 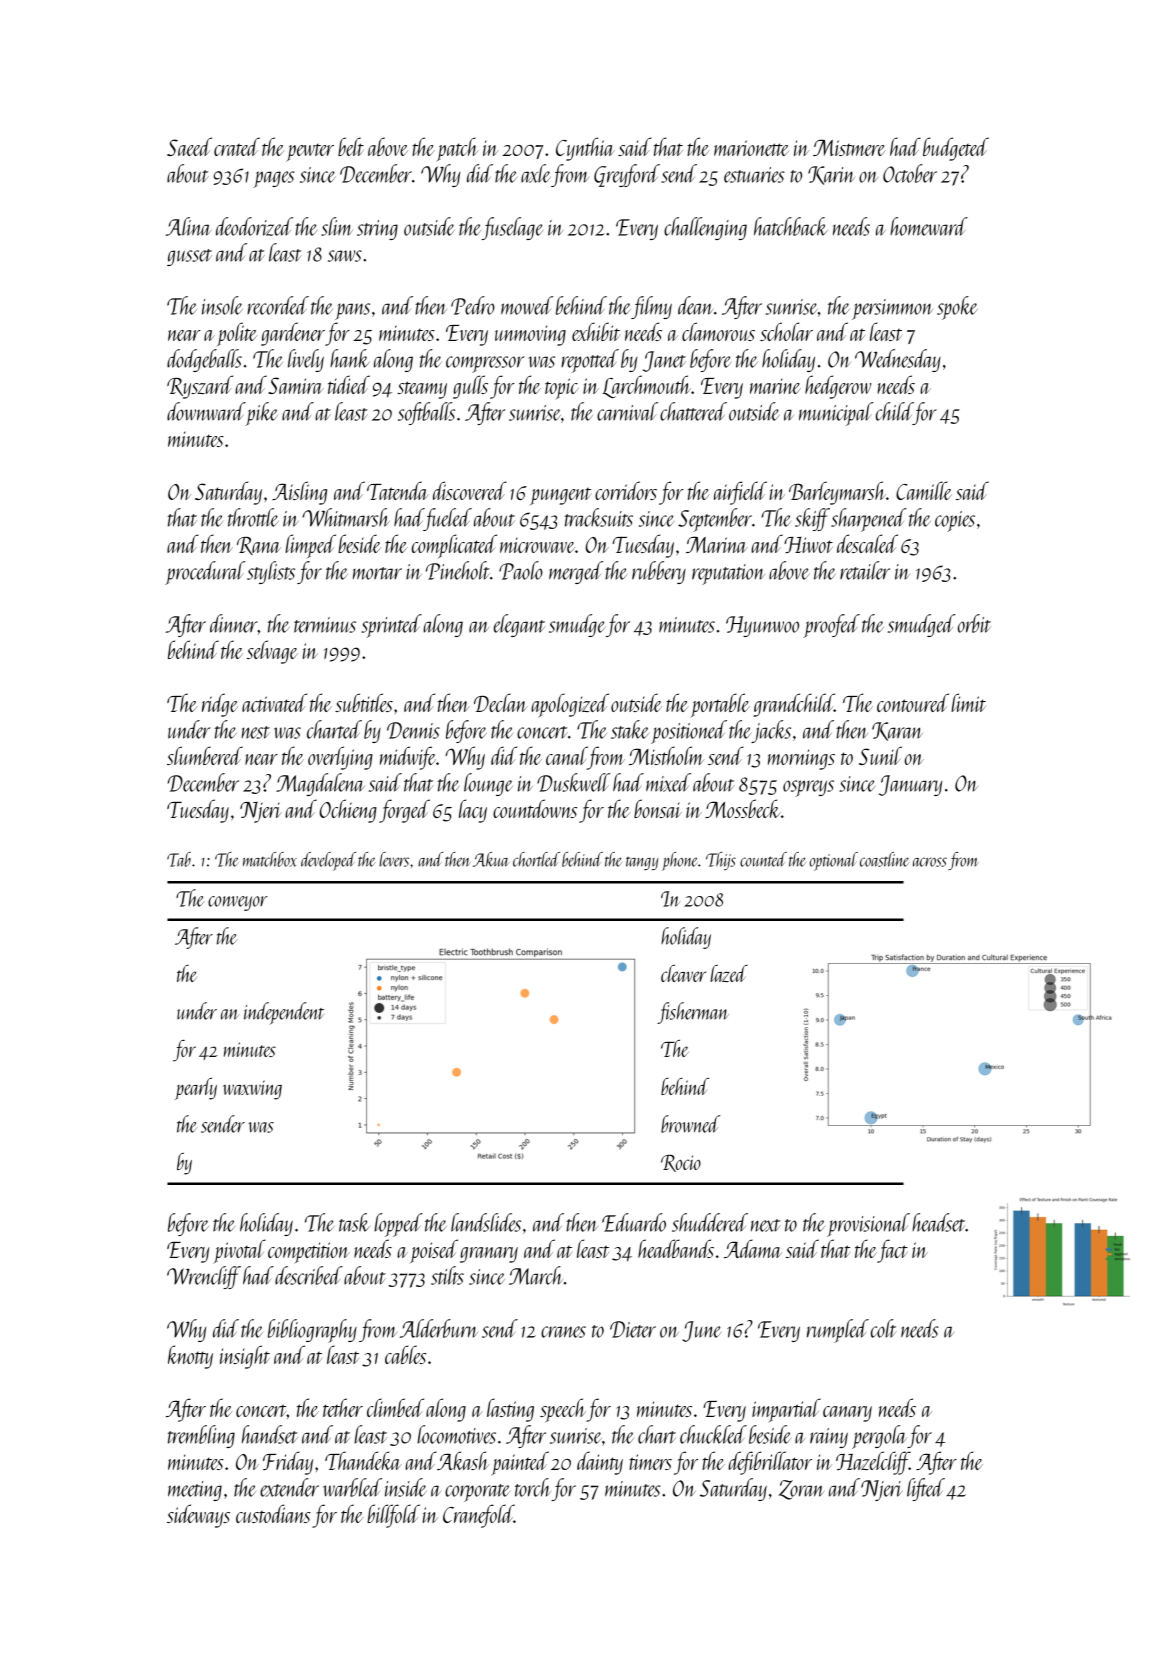 I want to click on ridge, so click(x=220, y=705).
